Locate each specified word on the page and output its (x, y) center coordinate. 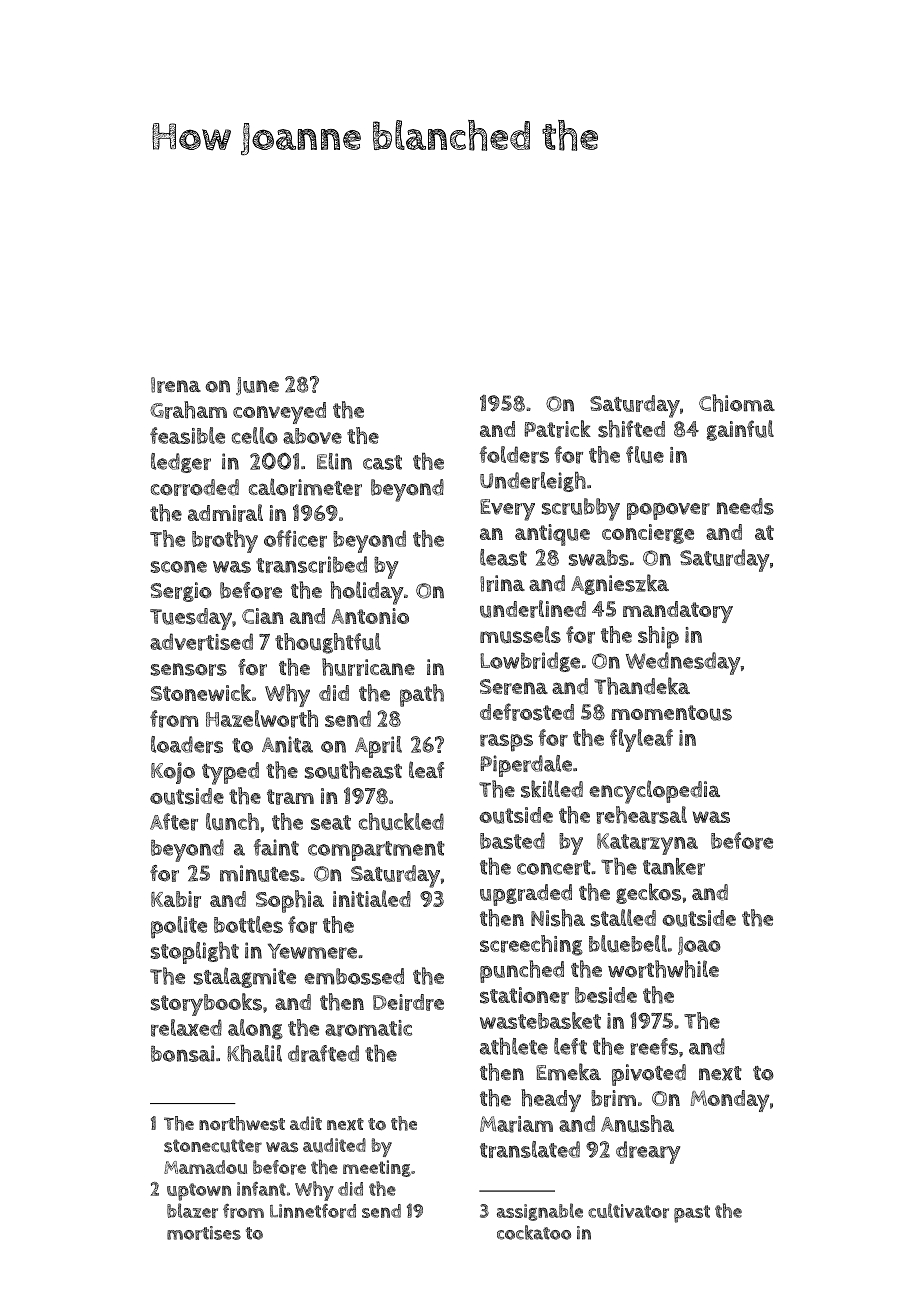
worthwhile (663, 969)
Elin (334, 461)
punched (522, 971)
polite (179, 927)
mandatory (678, 612)
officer (295, 539)
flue (645, 455)
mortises (204, 1233)
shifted (631, 429)
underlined (533, 609)
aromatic (368, 1028)
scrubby (581, 509)
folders (514, 455)
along (255, 1029)
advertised (201, 642)
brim (613, 1098)
